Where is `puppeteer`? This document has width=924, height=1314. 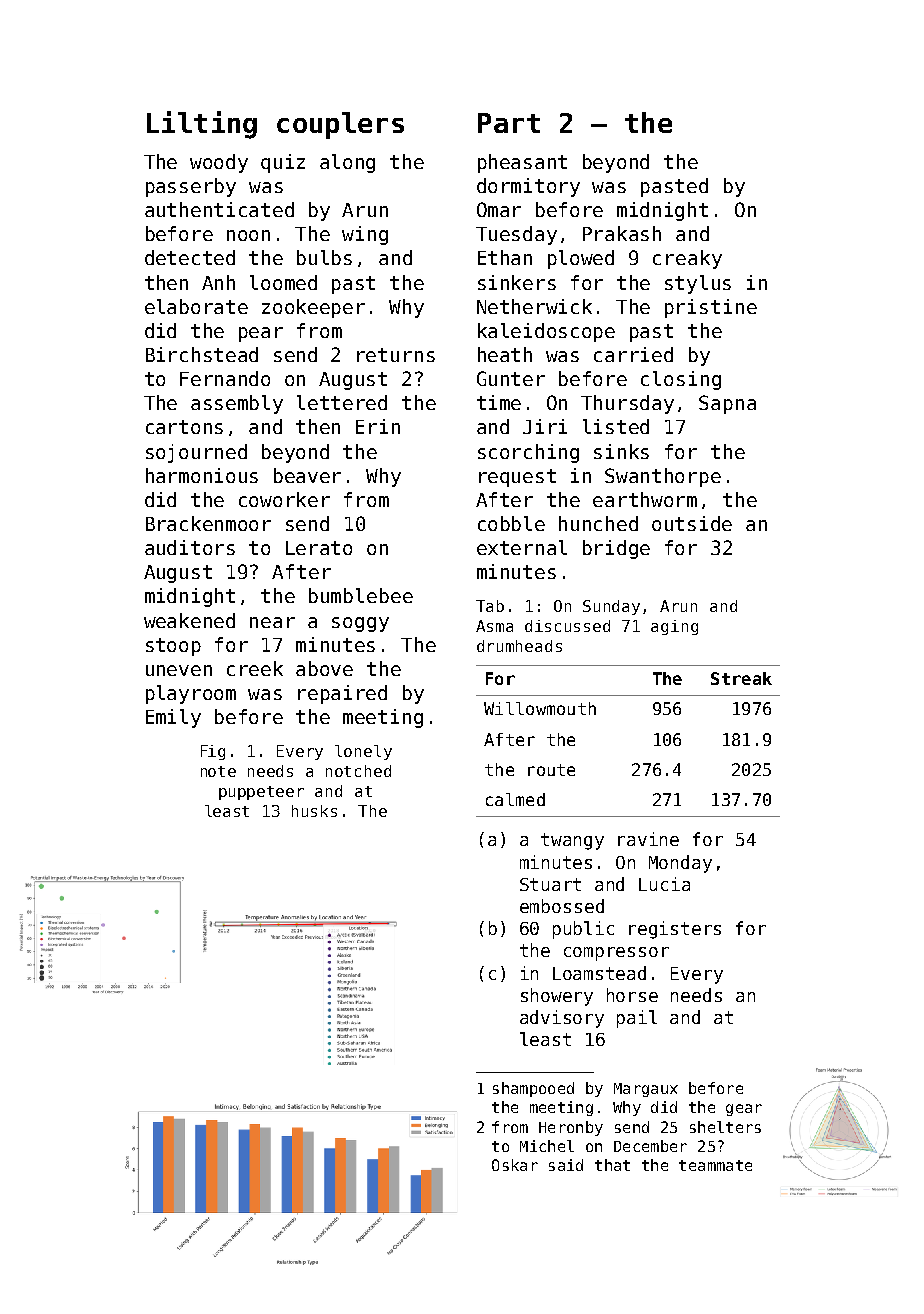
puppeteer is located at coordinates (261, 793).
